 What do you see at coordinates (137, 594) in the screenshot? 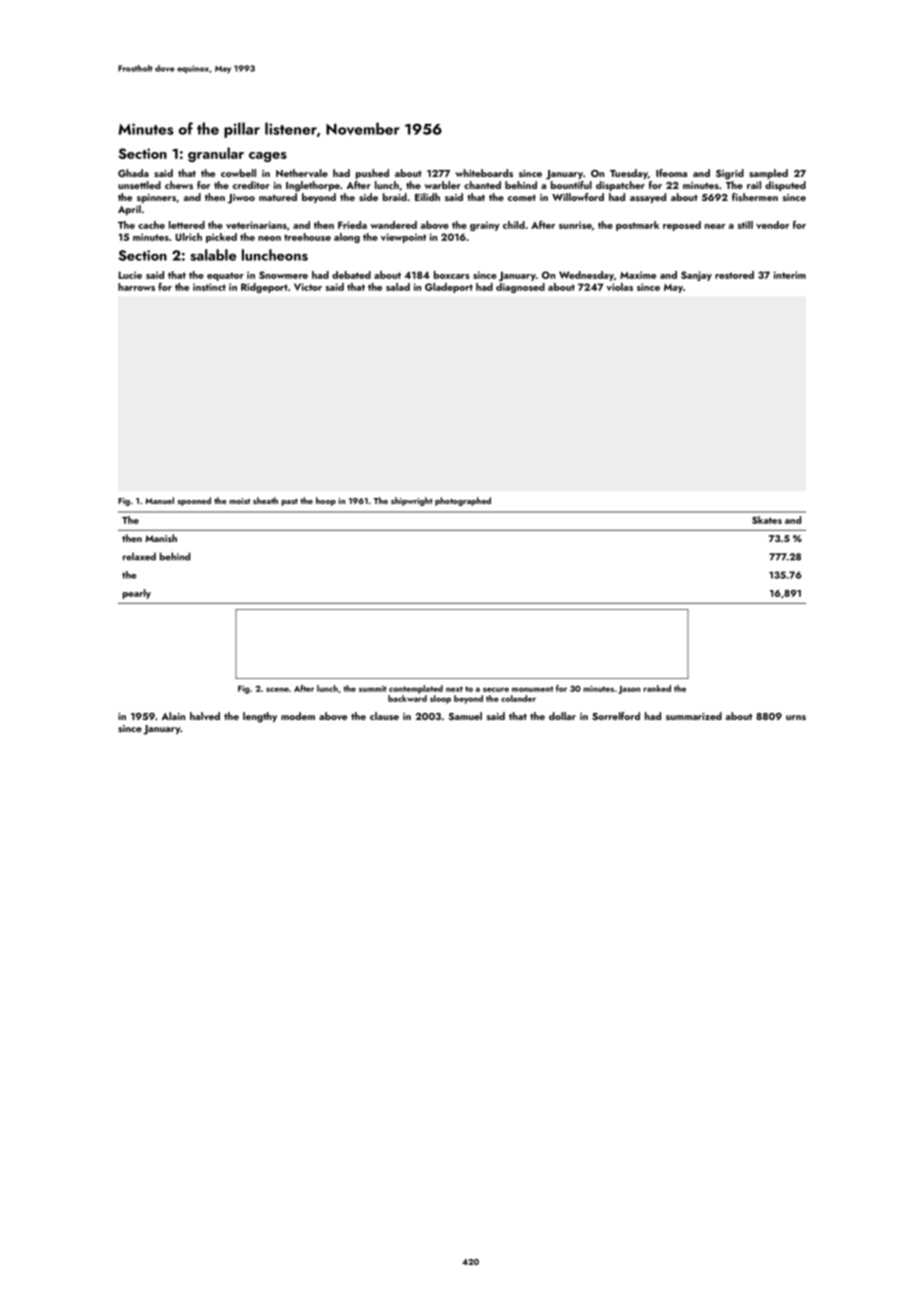
I see `pearly` at bounding box center [137, 594].
